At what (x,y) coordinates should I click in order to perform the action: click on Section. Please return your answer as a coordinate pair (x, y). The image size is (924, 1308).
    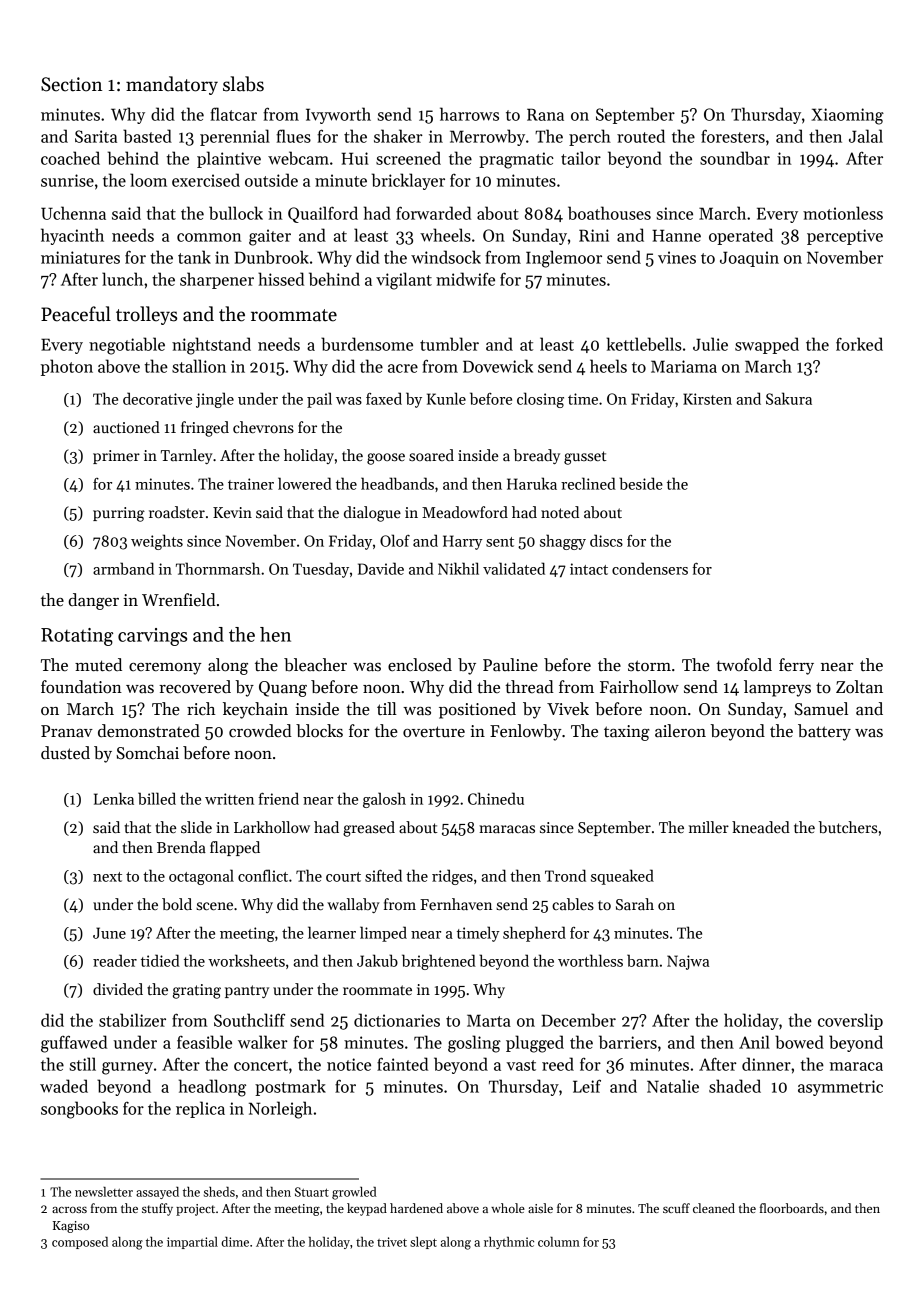
    Looking at the image, I should click on (71, 84).
